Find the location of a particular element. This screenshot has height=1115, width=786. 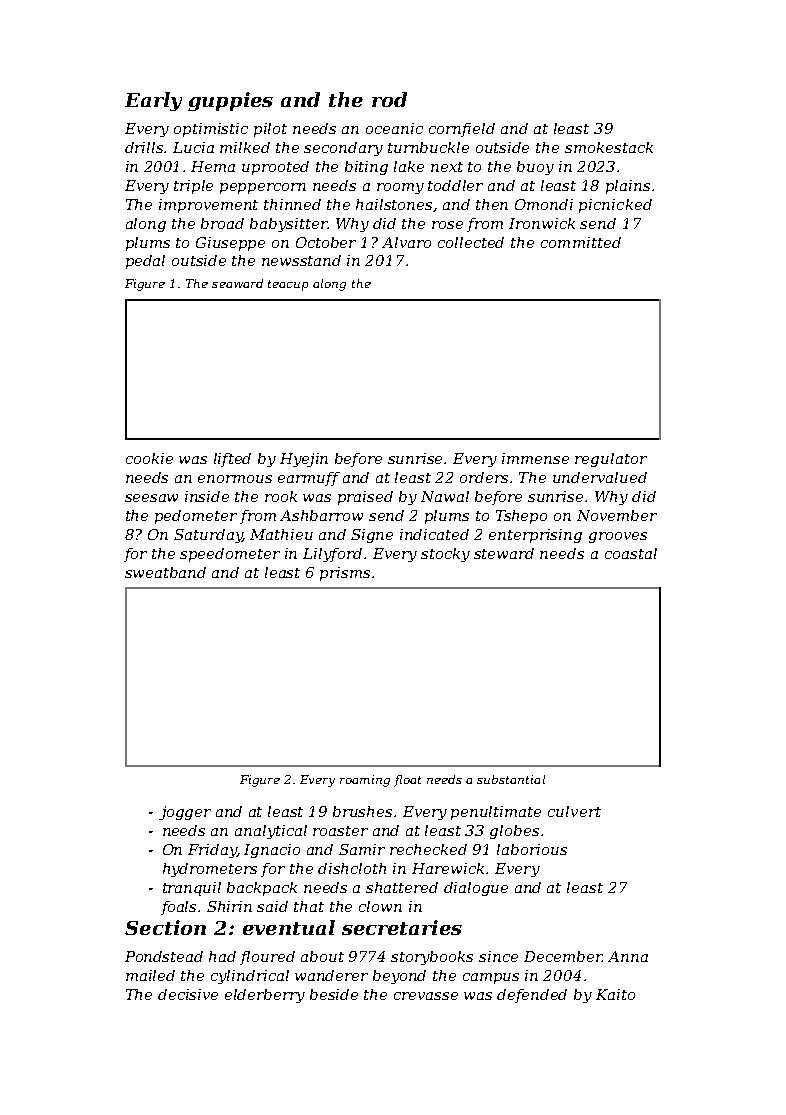

cornfield is located at coordinates (462, 130).
